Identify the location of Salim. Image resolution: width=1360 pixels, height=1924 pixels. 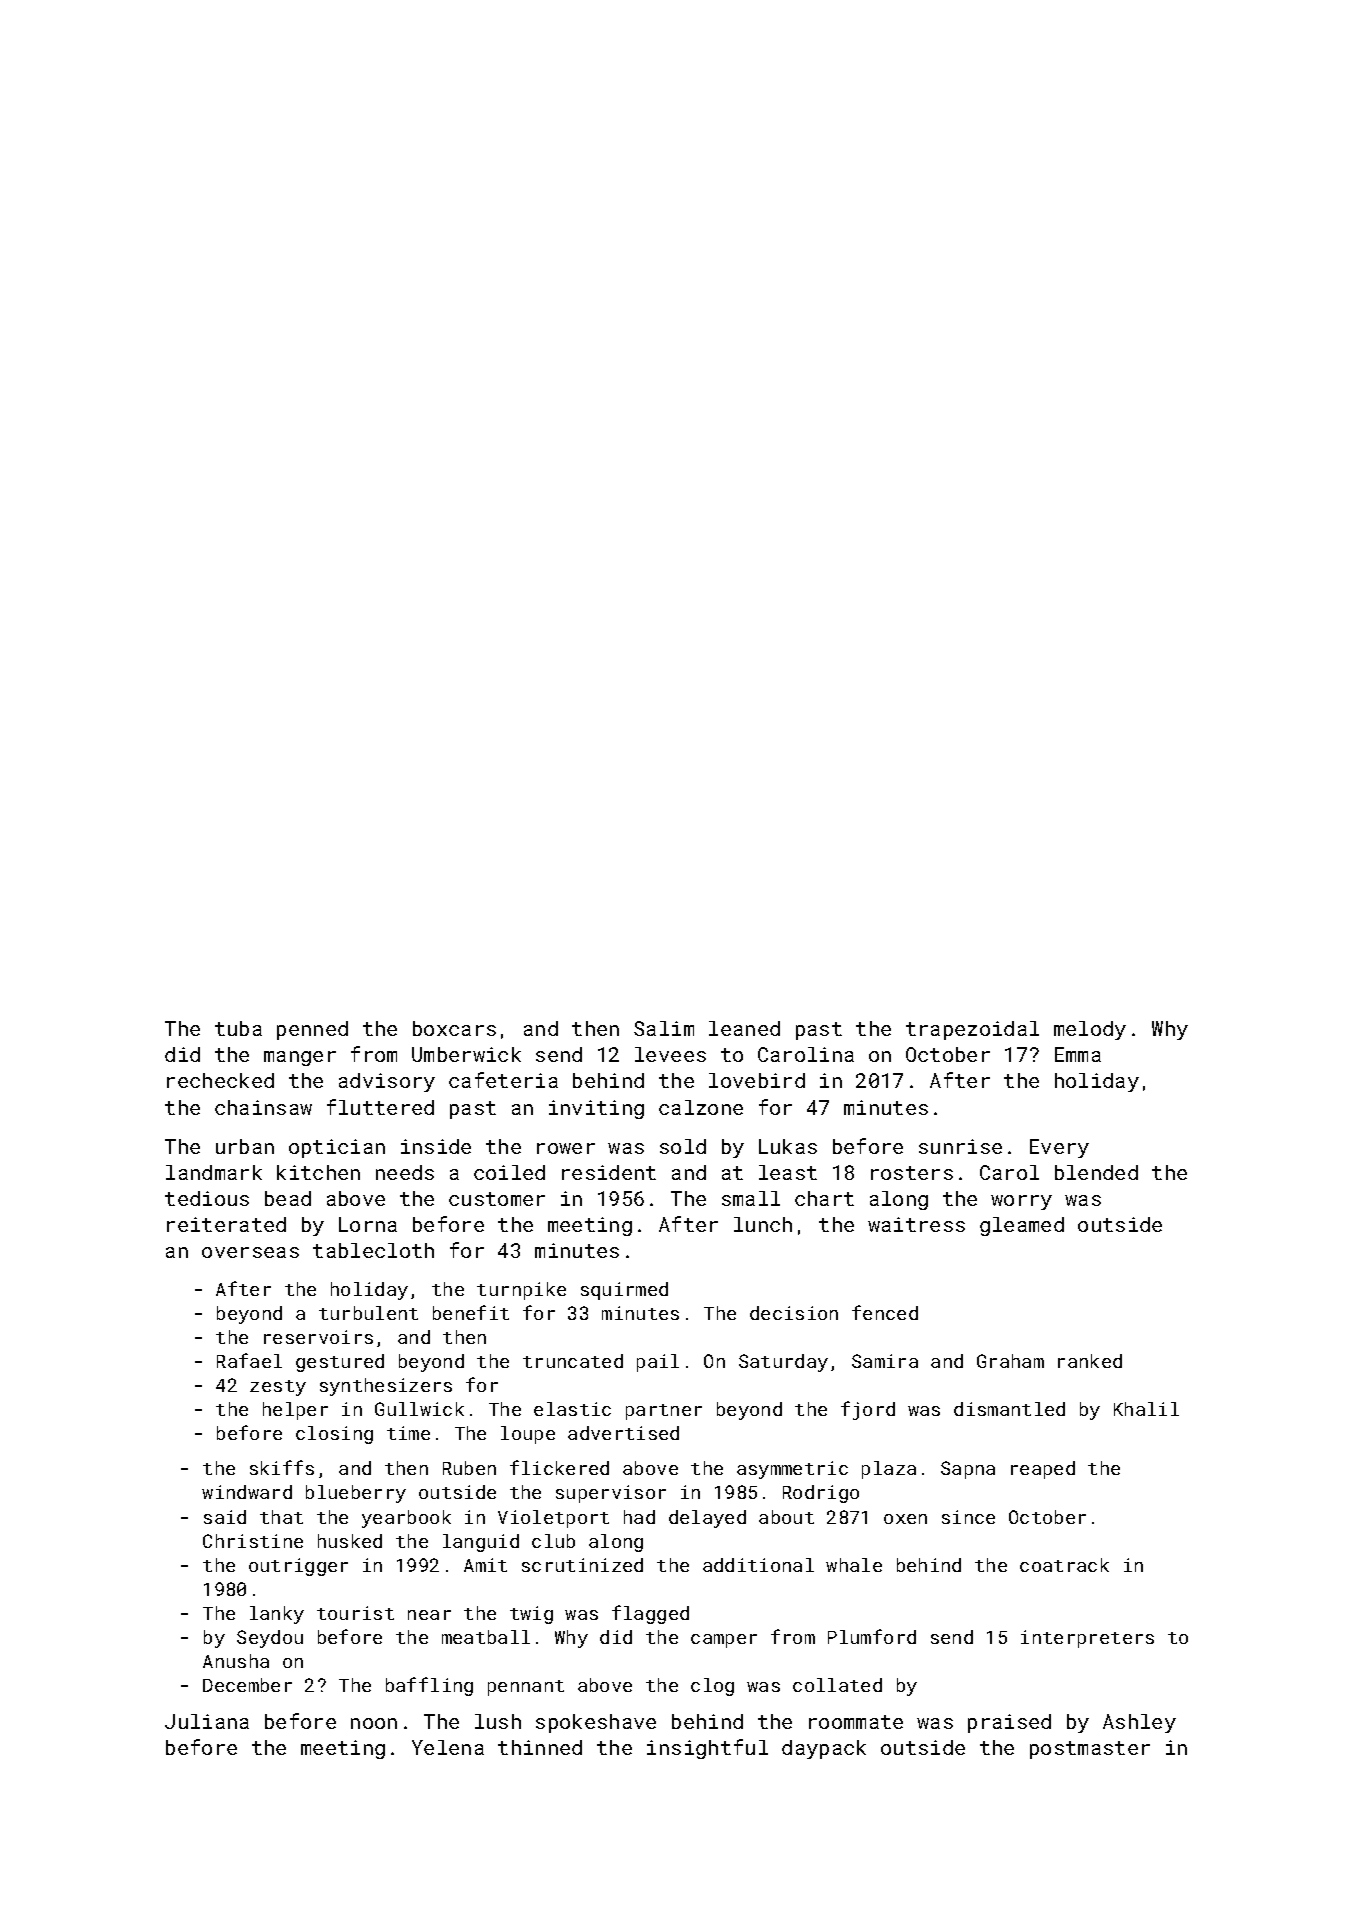
(664, 1028).
